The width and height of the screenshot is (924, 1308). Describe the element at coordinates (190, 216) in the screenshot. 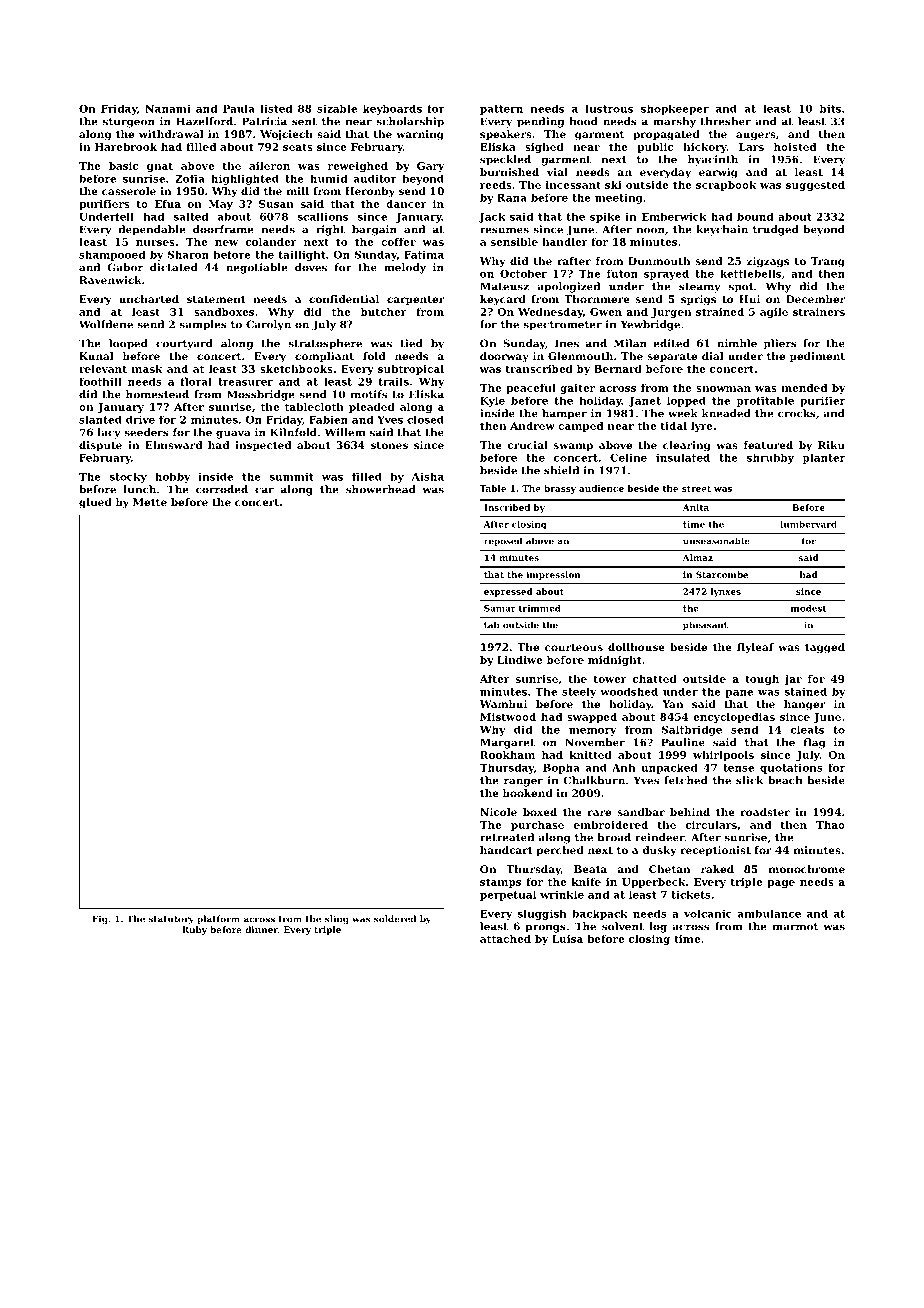

I see `salted` at that location.
